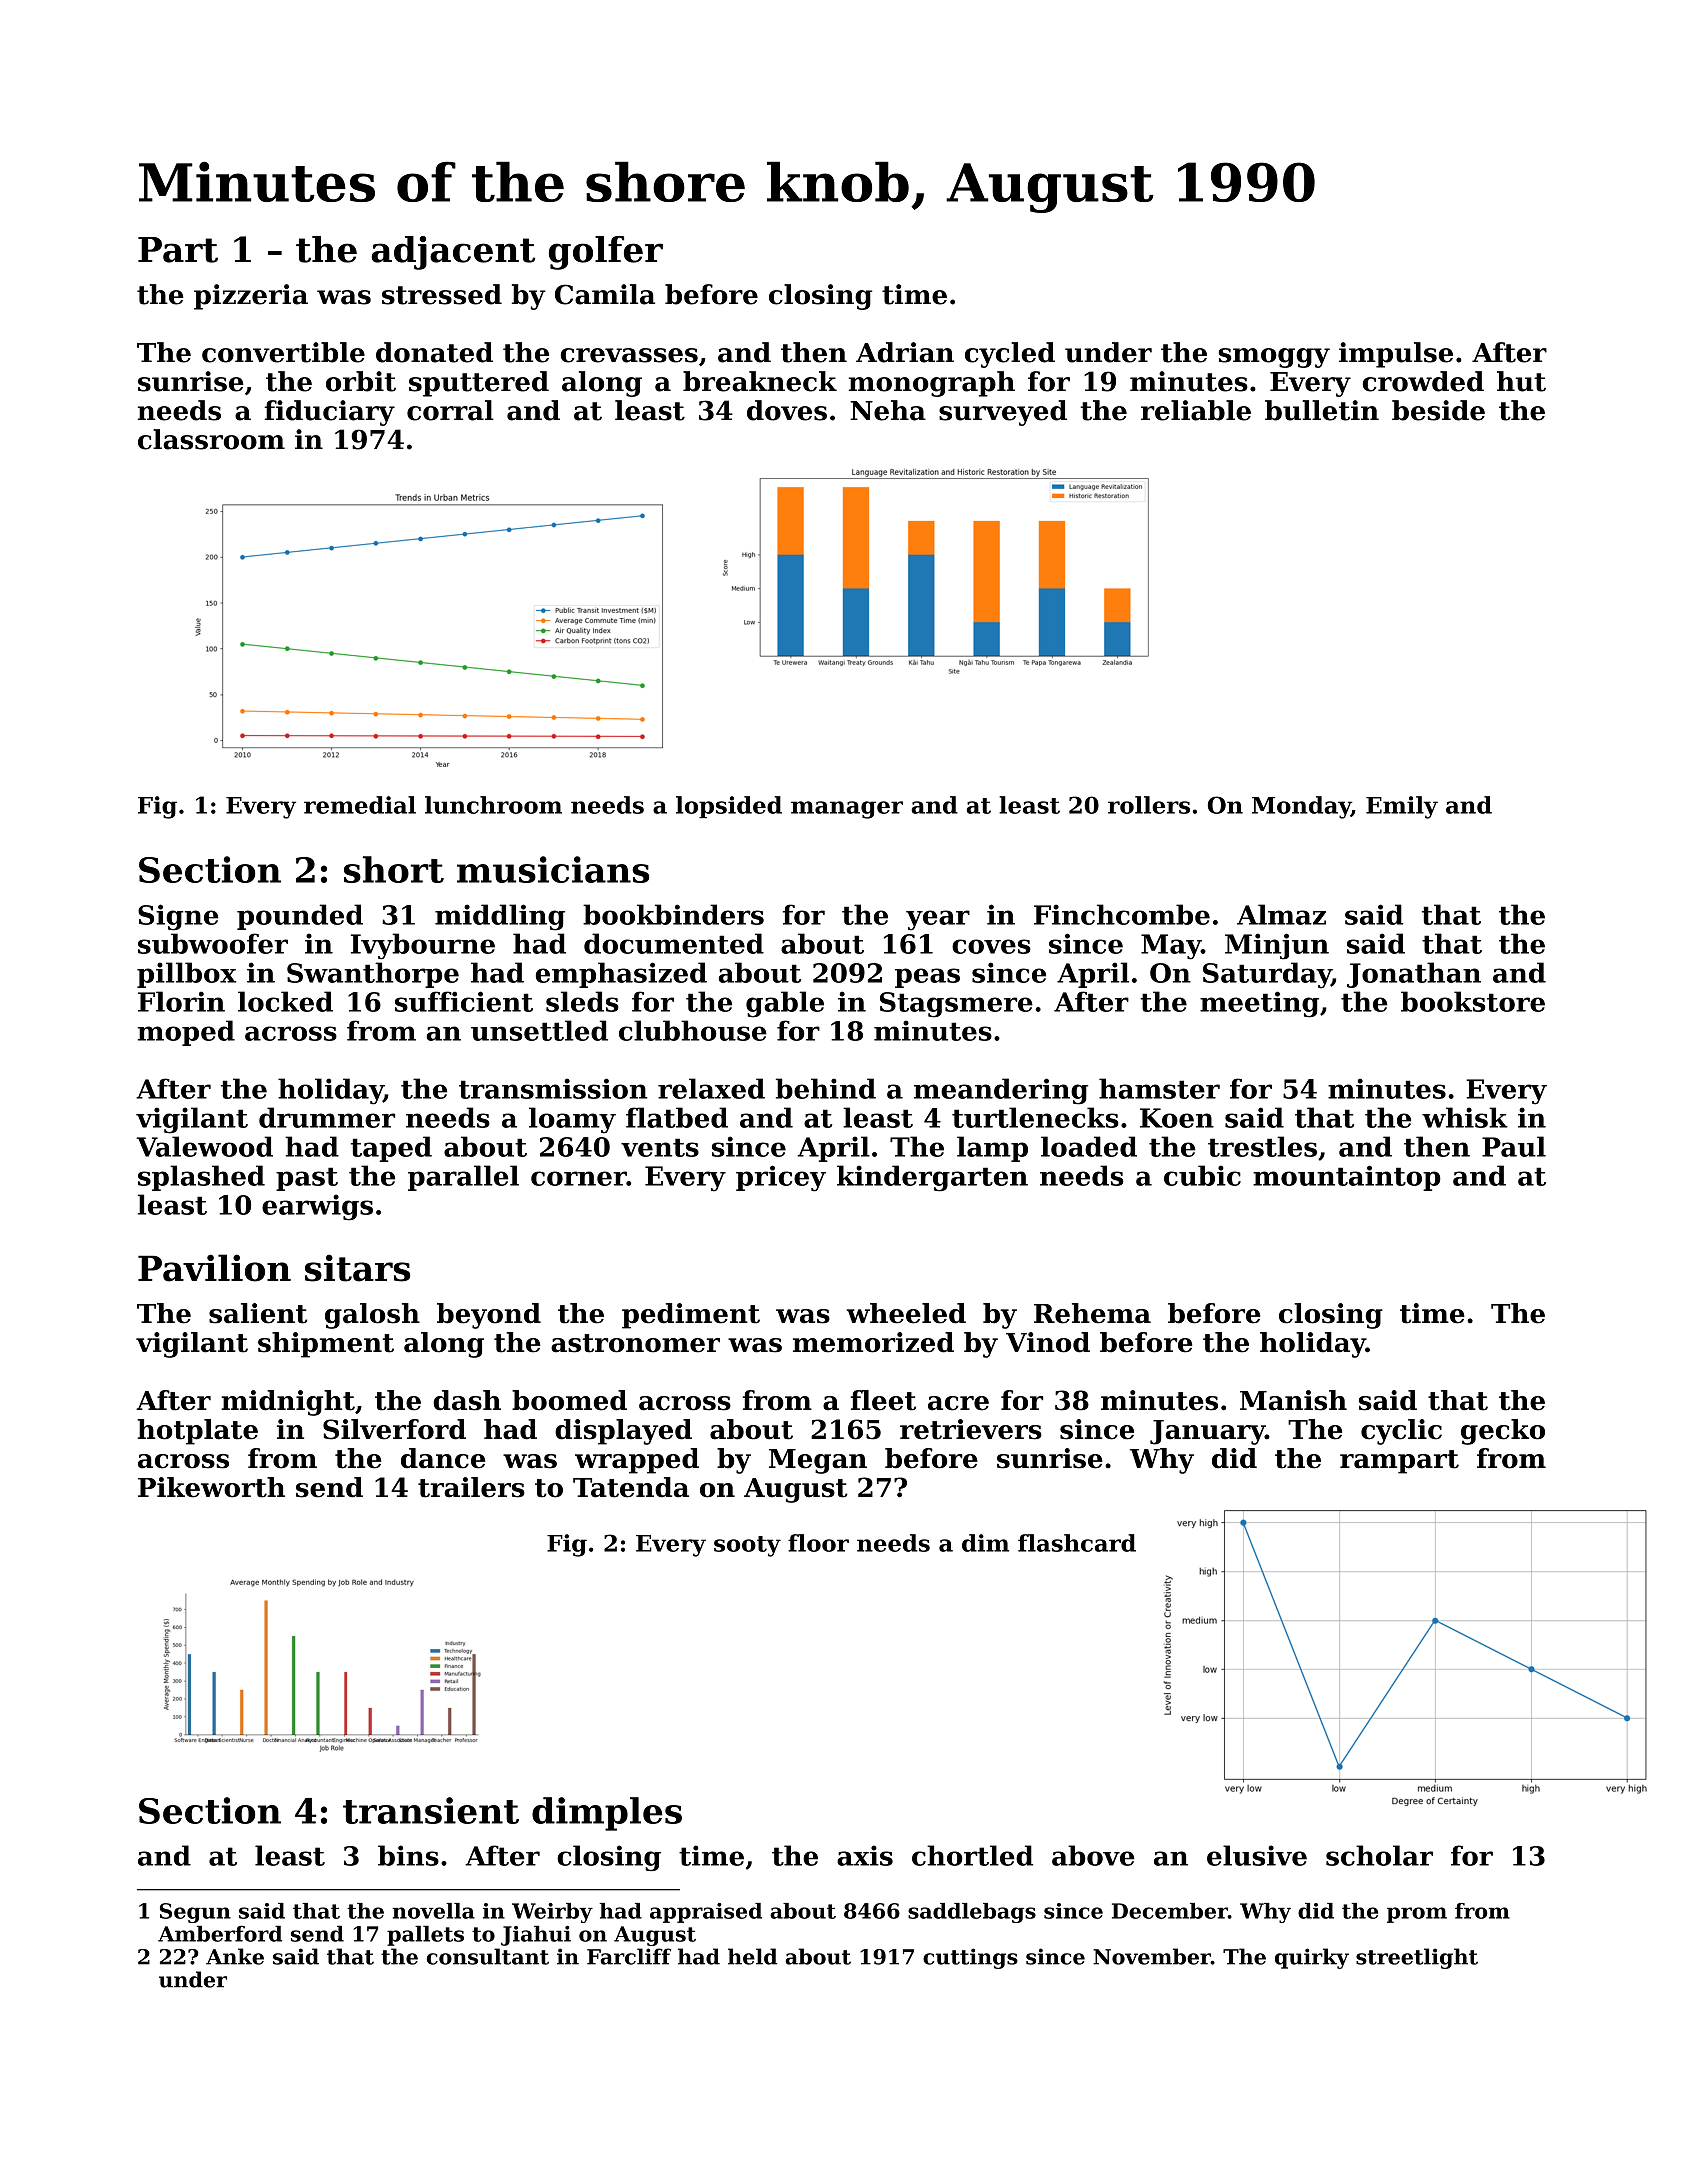  What do you see at coordinates (972, 1855) in the document?
I see `chortled` at bounding box center [972, 1855].
